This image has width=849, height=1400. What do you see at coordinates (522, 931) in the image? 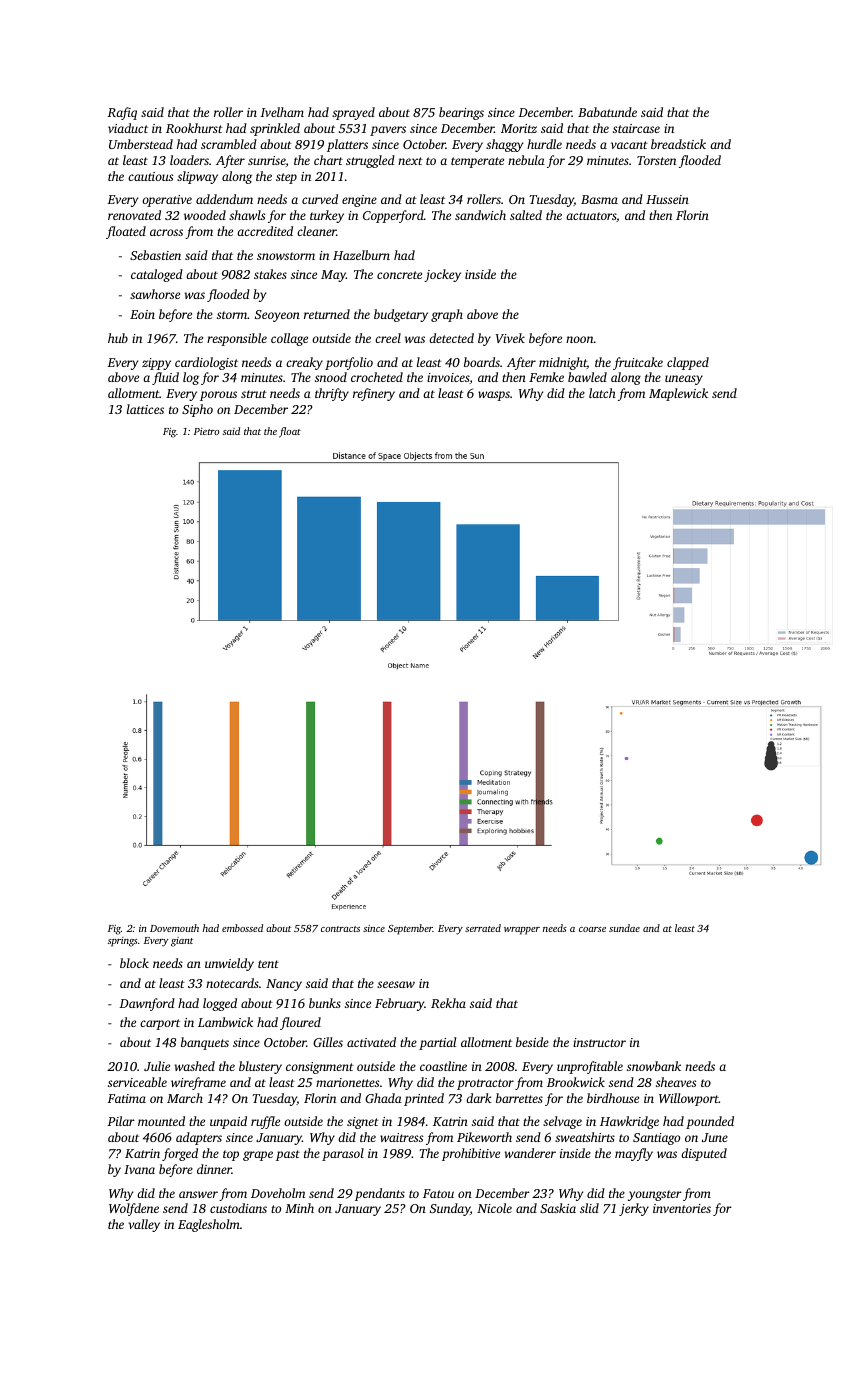
I see `wrapper` at bounding box center [522, 931].
